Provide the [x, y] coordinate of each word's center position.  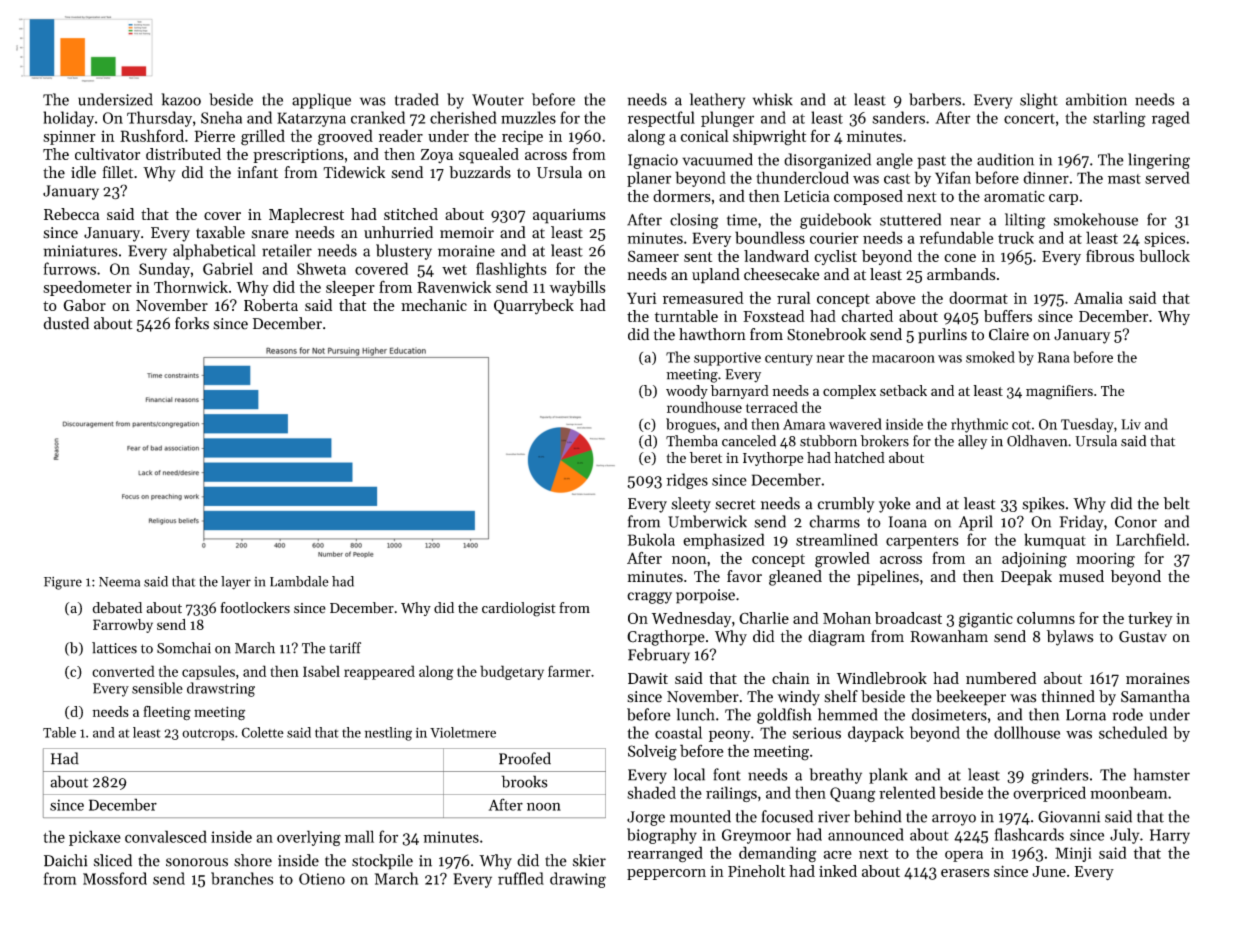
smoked [990, 357]
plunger [727, 119]
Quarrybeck [534, 307]
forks [192, 323]
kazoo [181, 99]
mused [1081, 576]
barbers [935, 99]
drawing [578, 880]
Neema [119, 582]
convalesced [166, 836]
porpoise [705, 596]
